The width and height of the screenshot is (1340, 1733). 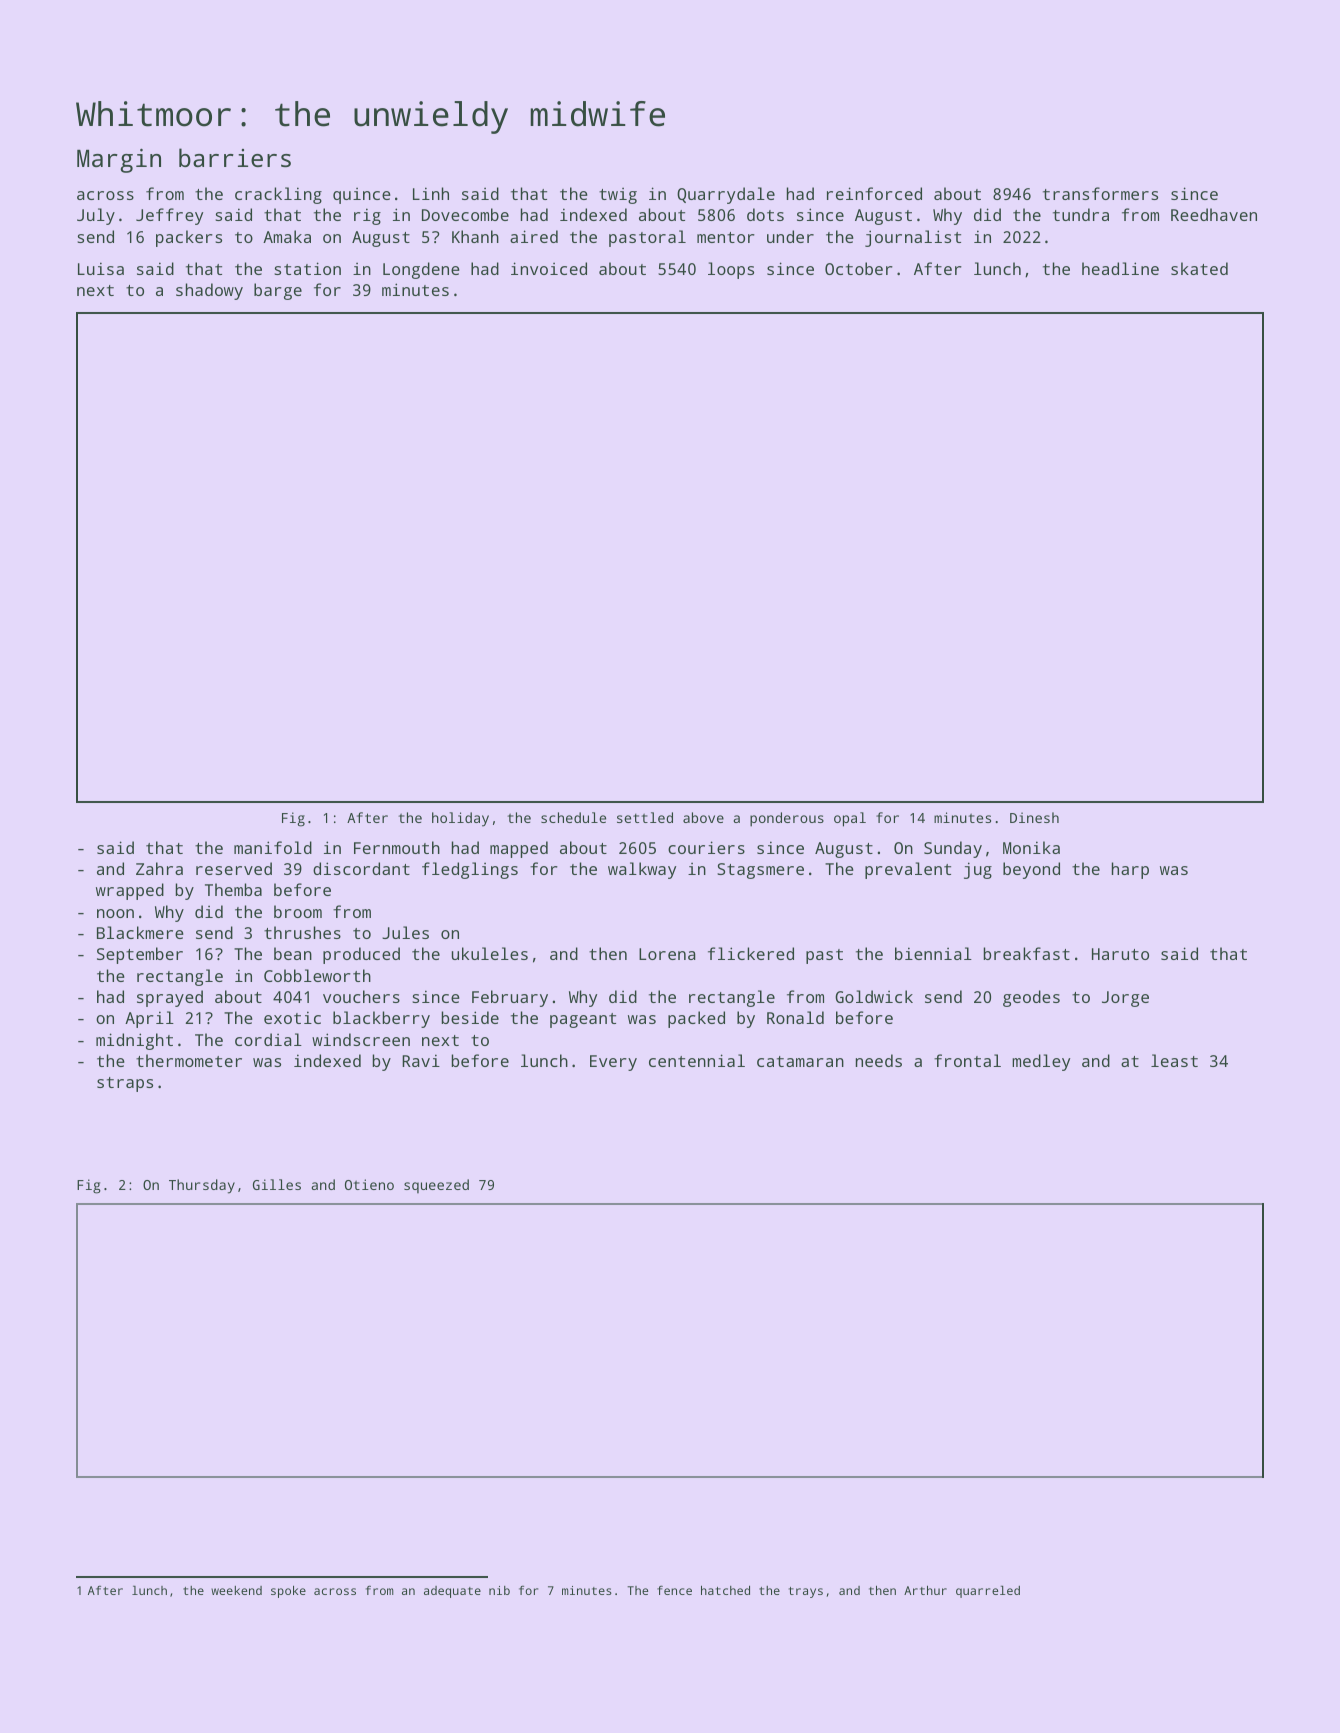 What do you see at coordinates (618, 196) in the screenshot?
I see `twig` at bounding box center [618, 196].
